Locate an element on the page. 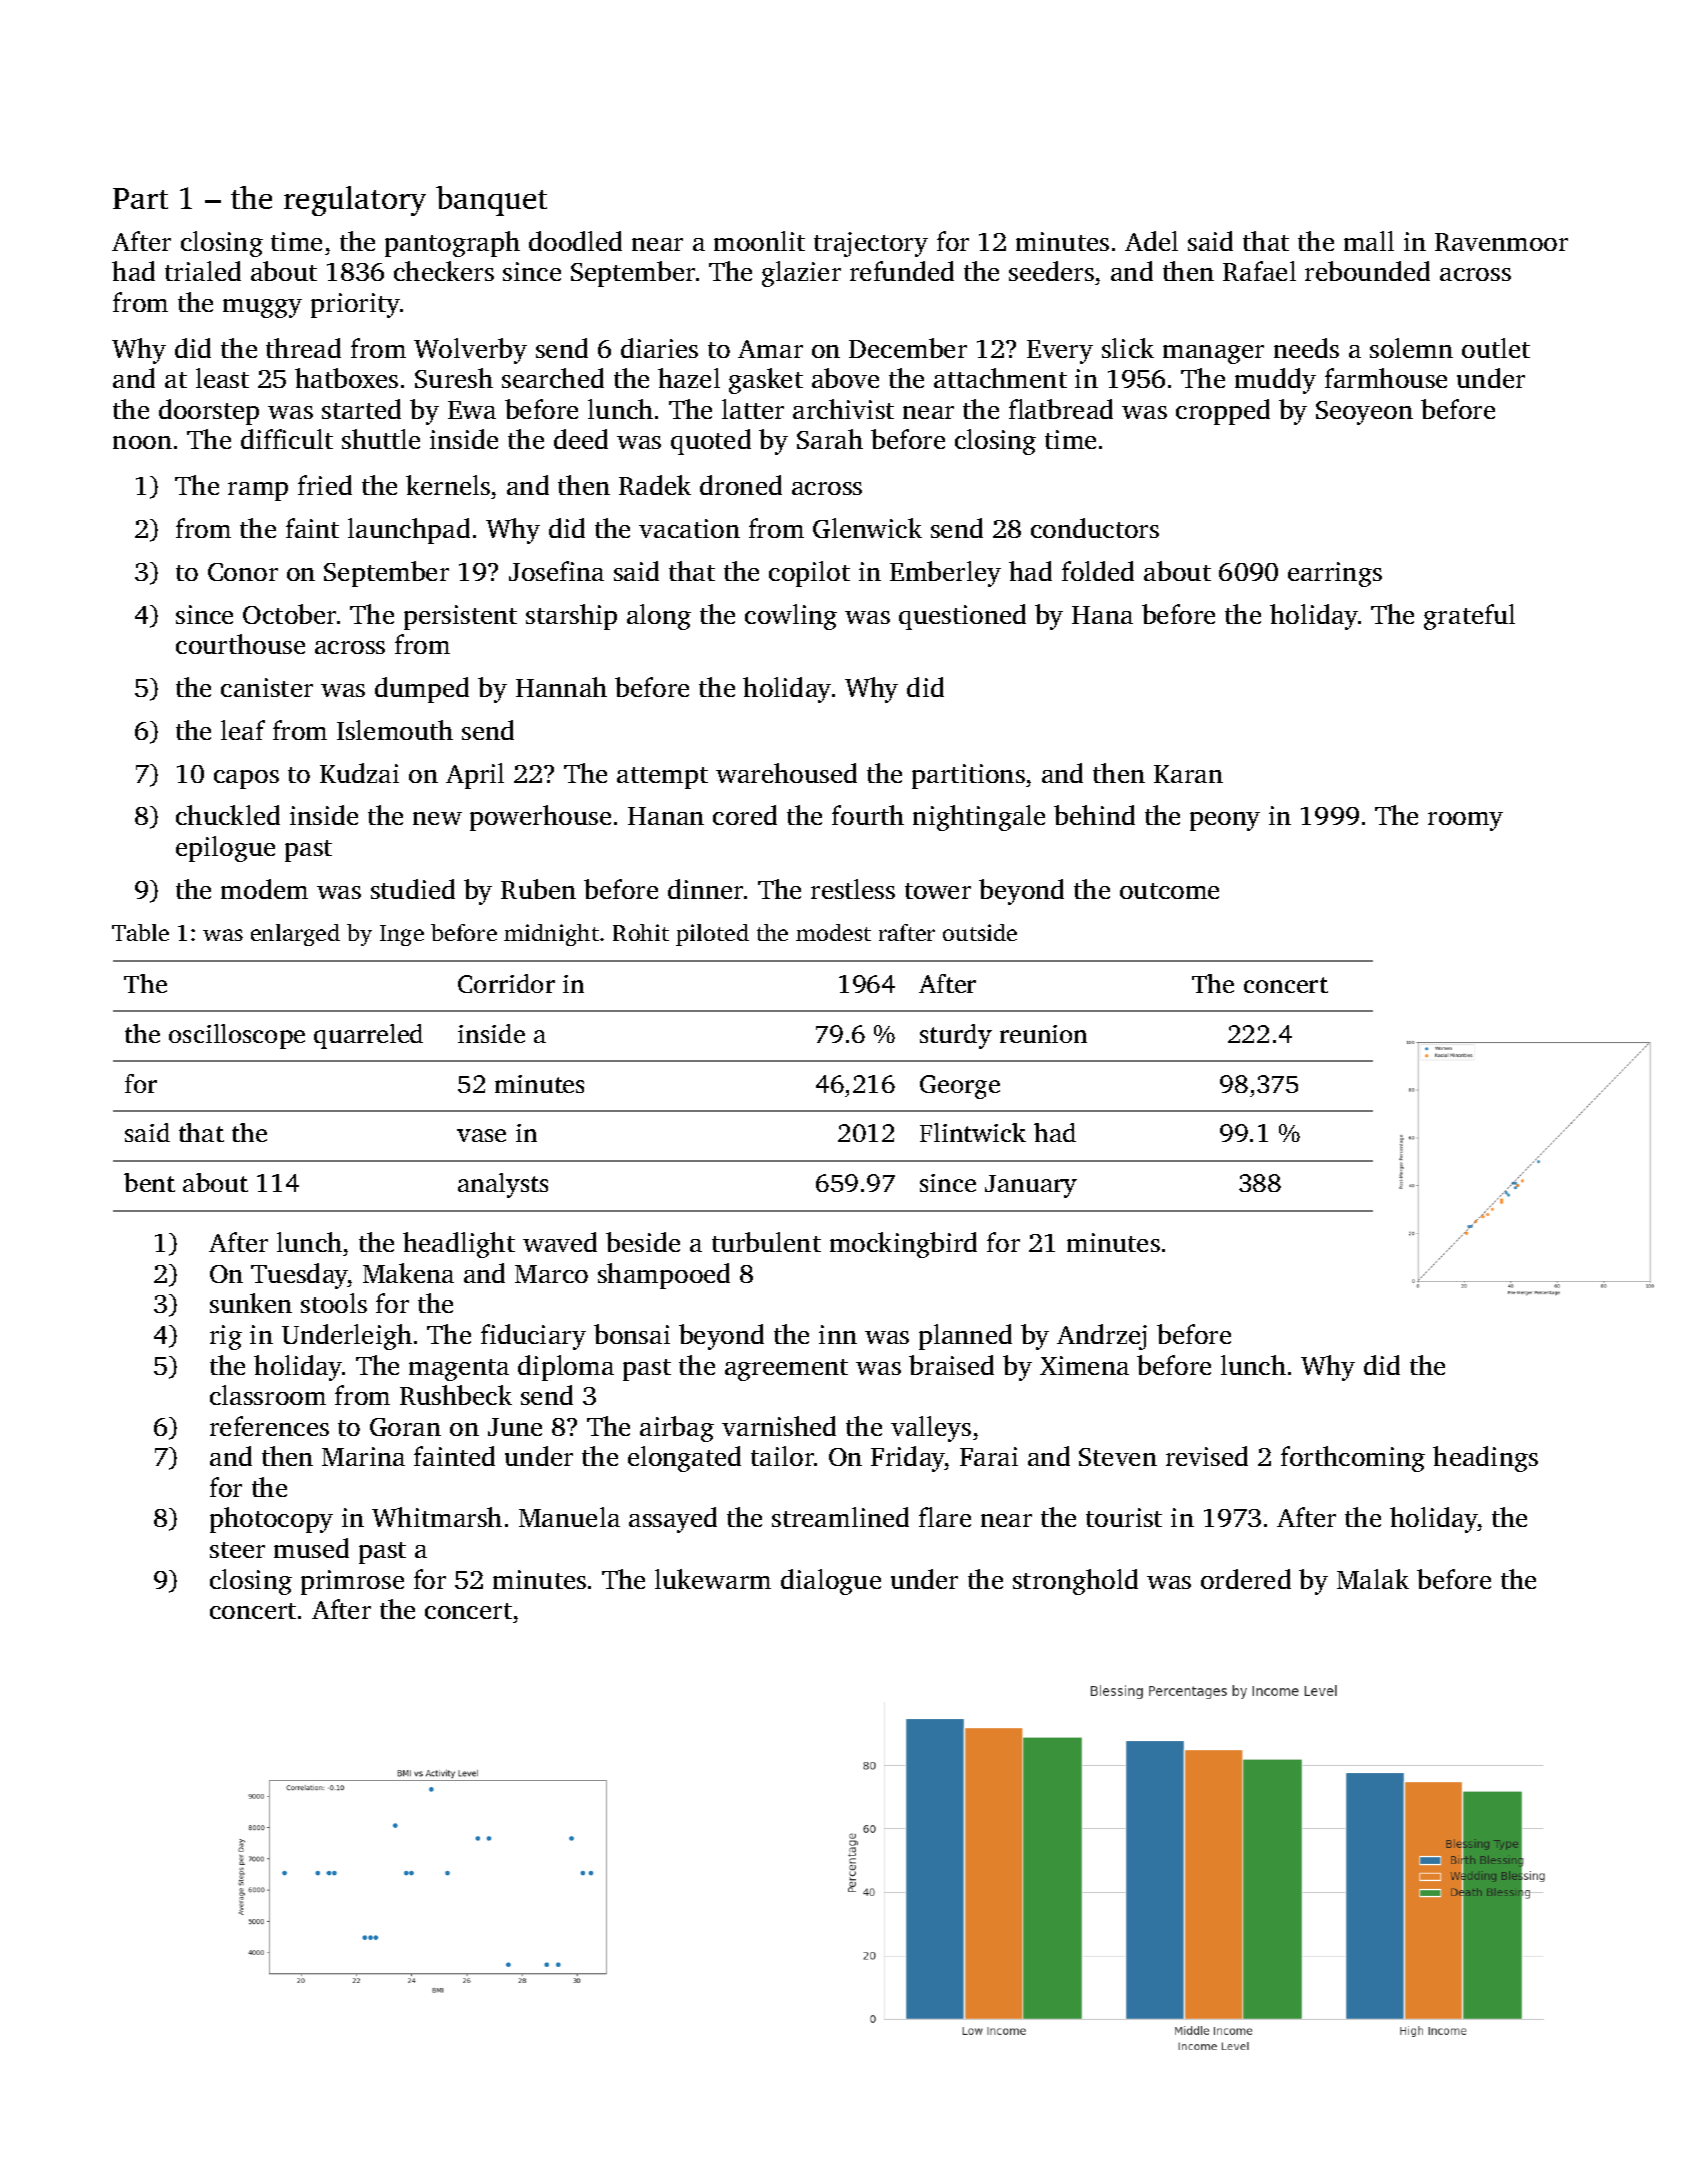 This page has width=1683, height=2178. roomy is located at coordinates (1465, 821).
